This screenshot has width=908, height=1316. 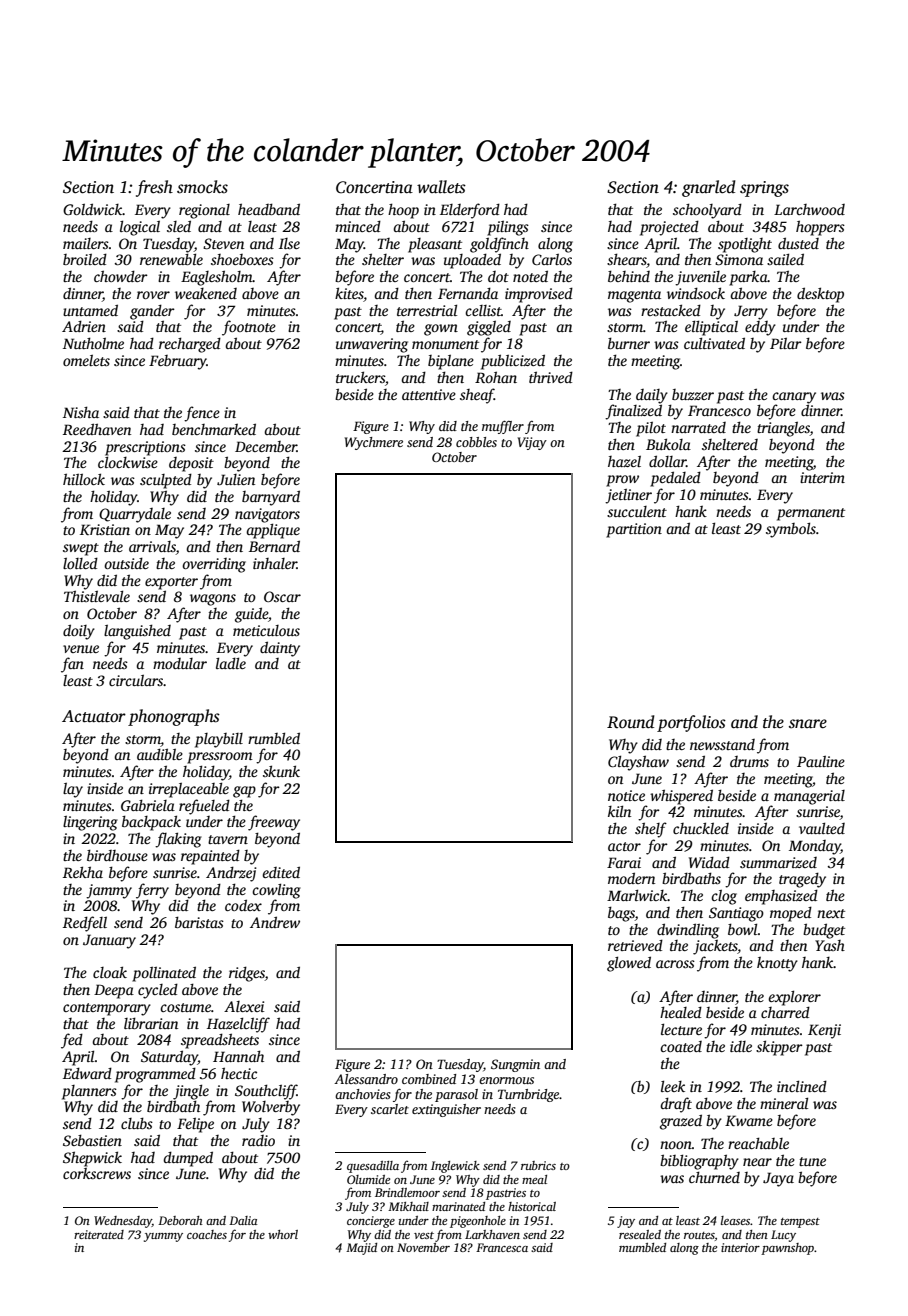 I want to click on concierge, so click(x=371, y=1222).
